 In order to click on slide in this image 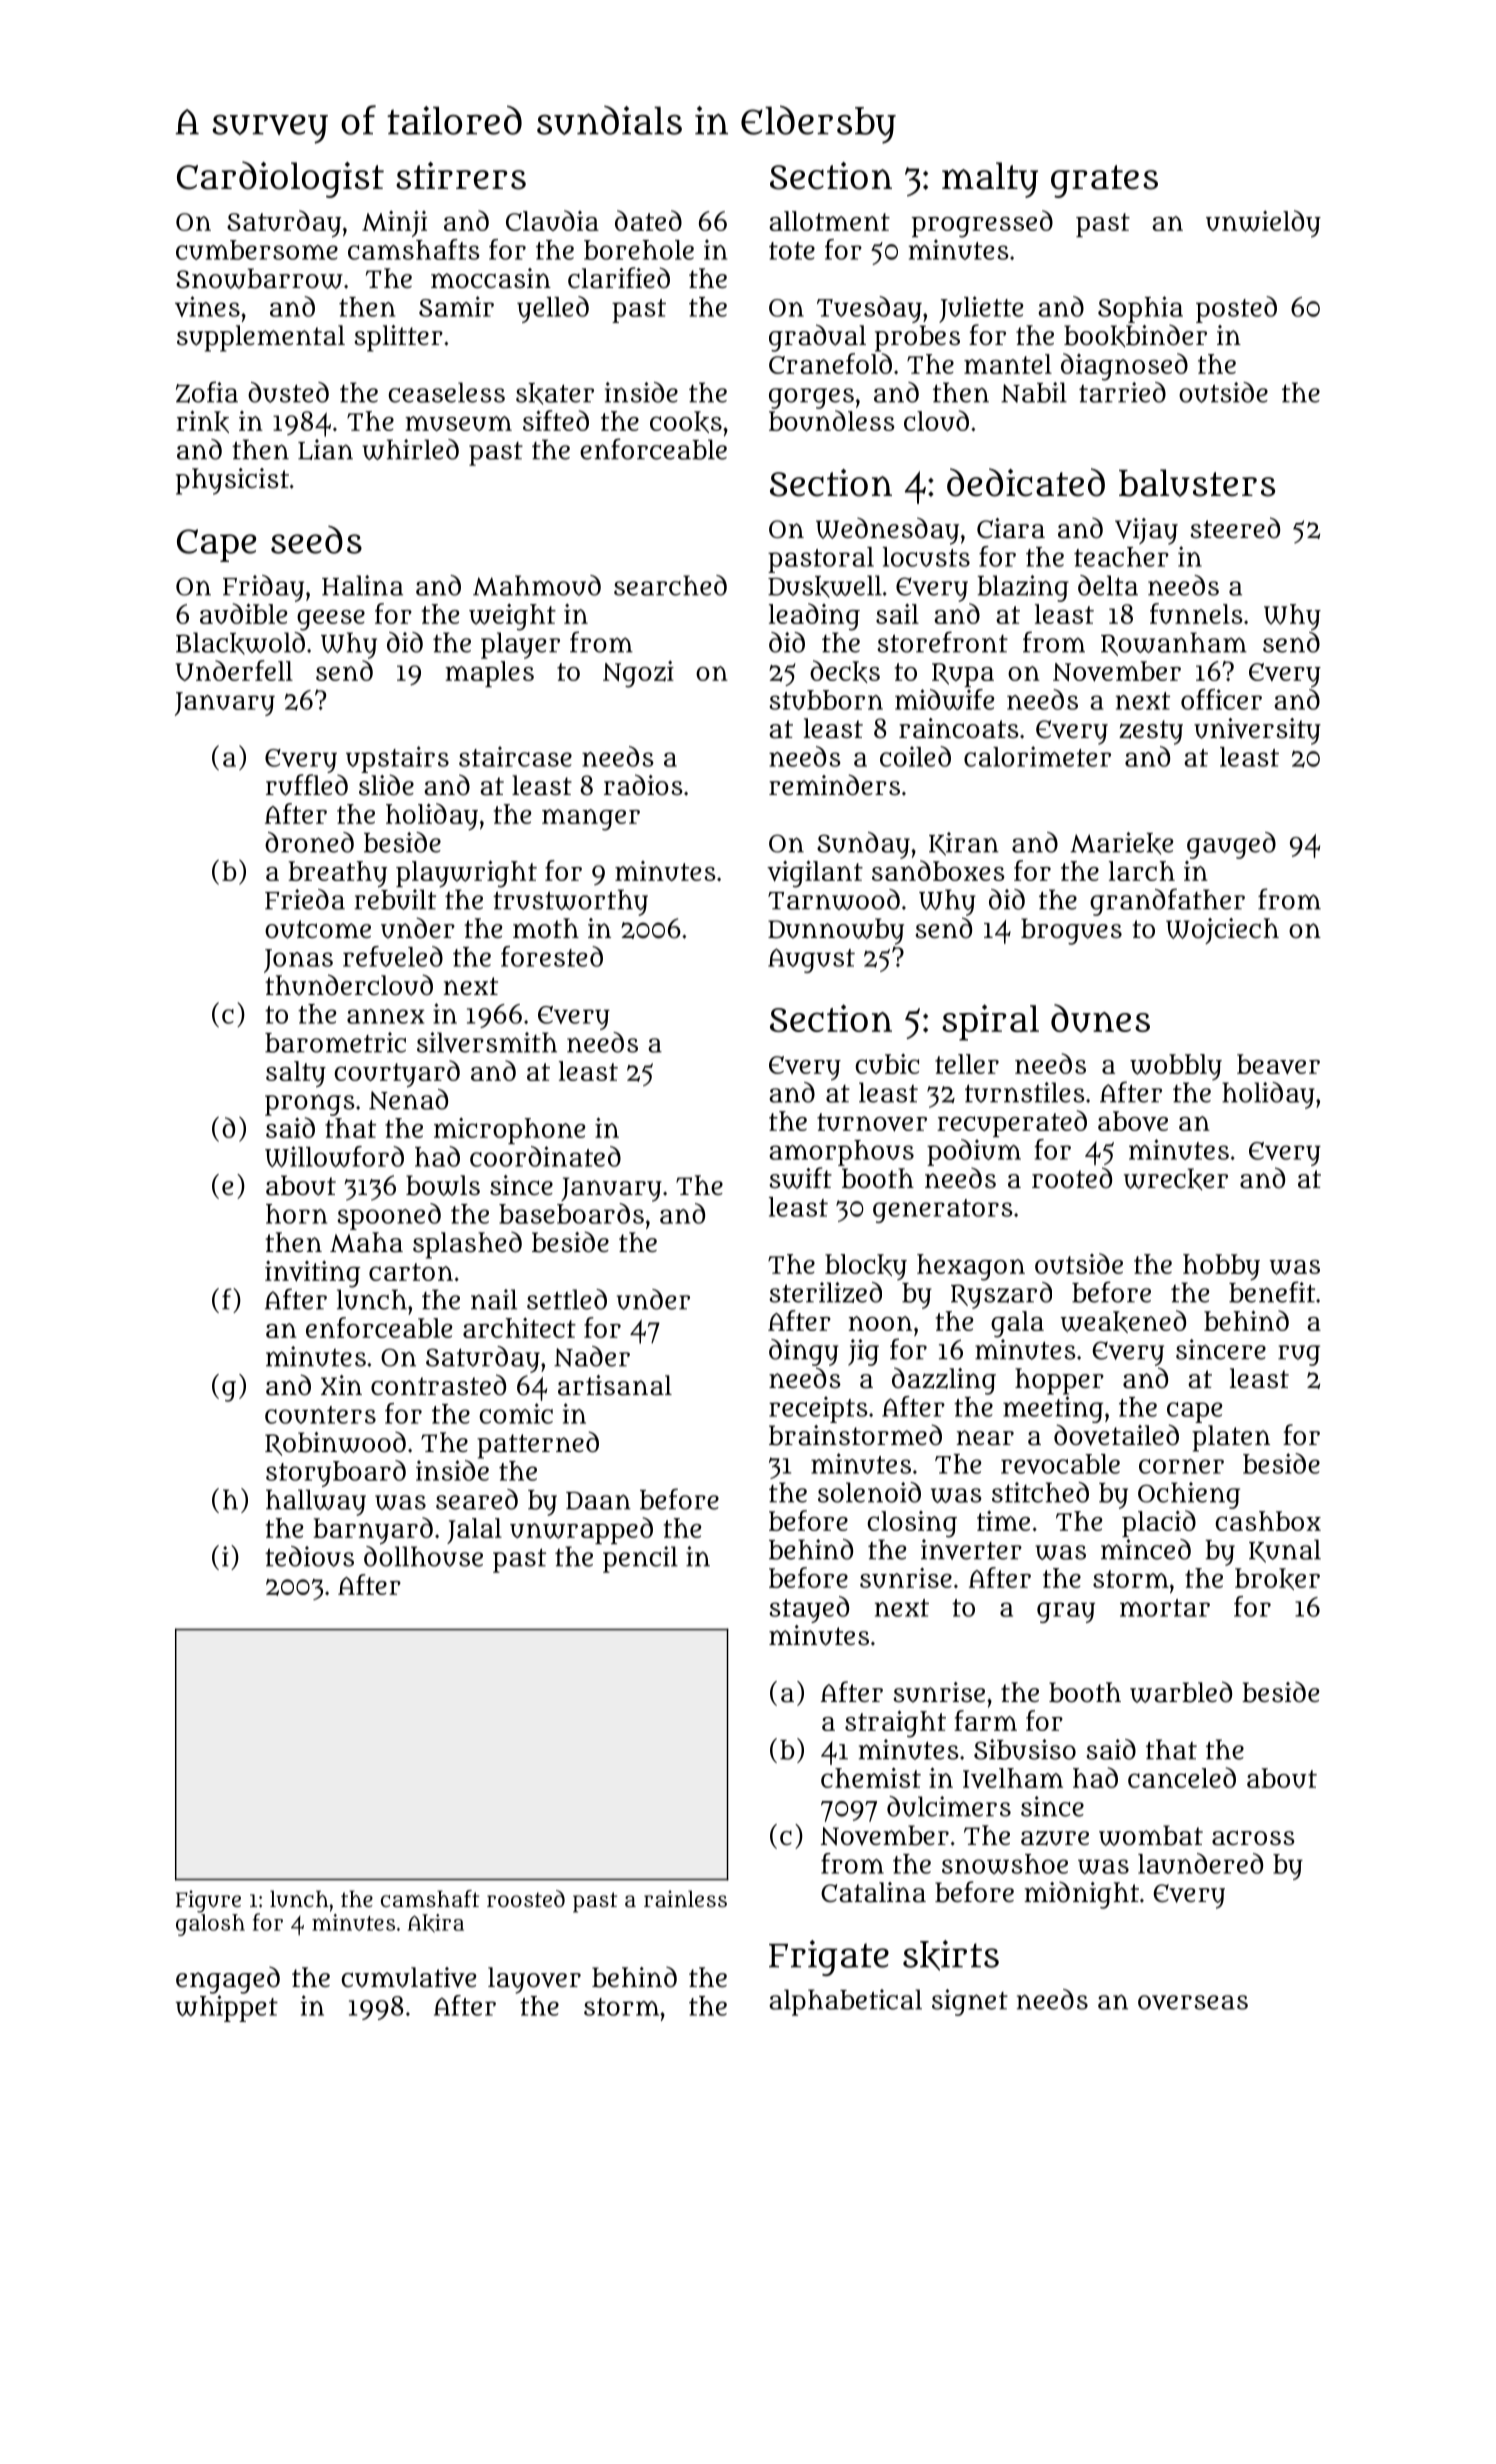, I will do `click(386, 784)`.
